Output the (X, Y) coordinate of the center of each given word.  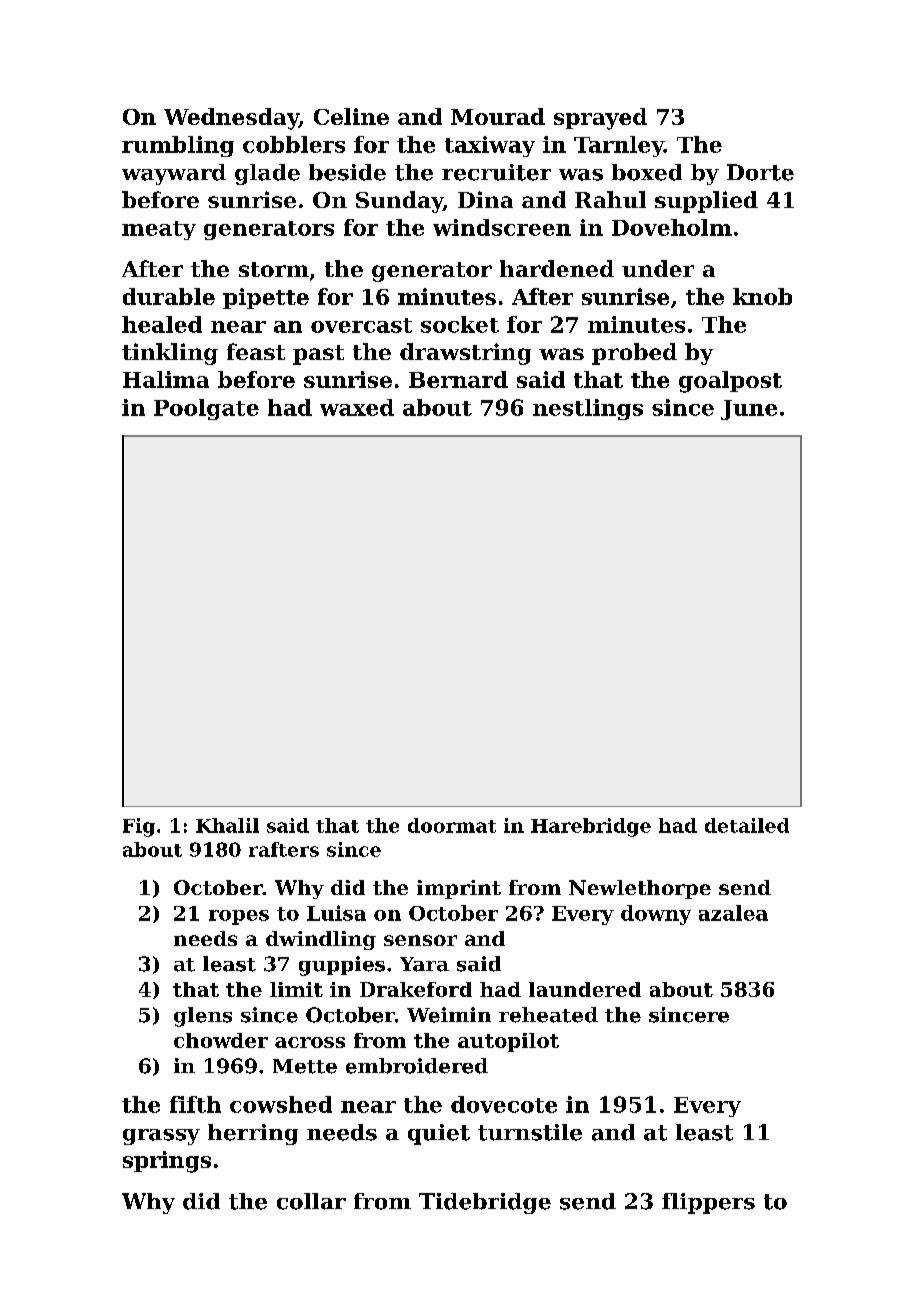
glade (267, 174)
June (749, 410)
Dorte (760, 172)
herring (253, 1134)
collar (311, 1201)
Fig (139, 827)
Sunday (399, 202)
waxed (357, 407)
